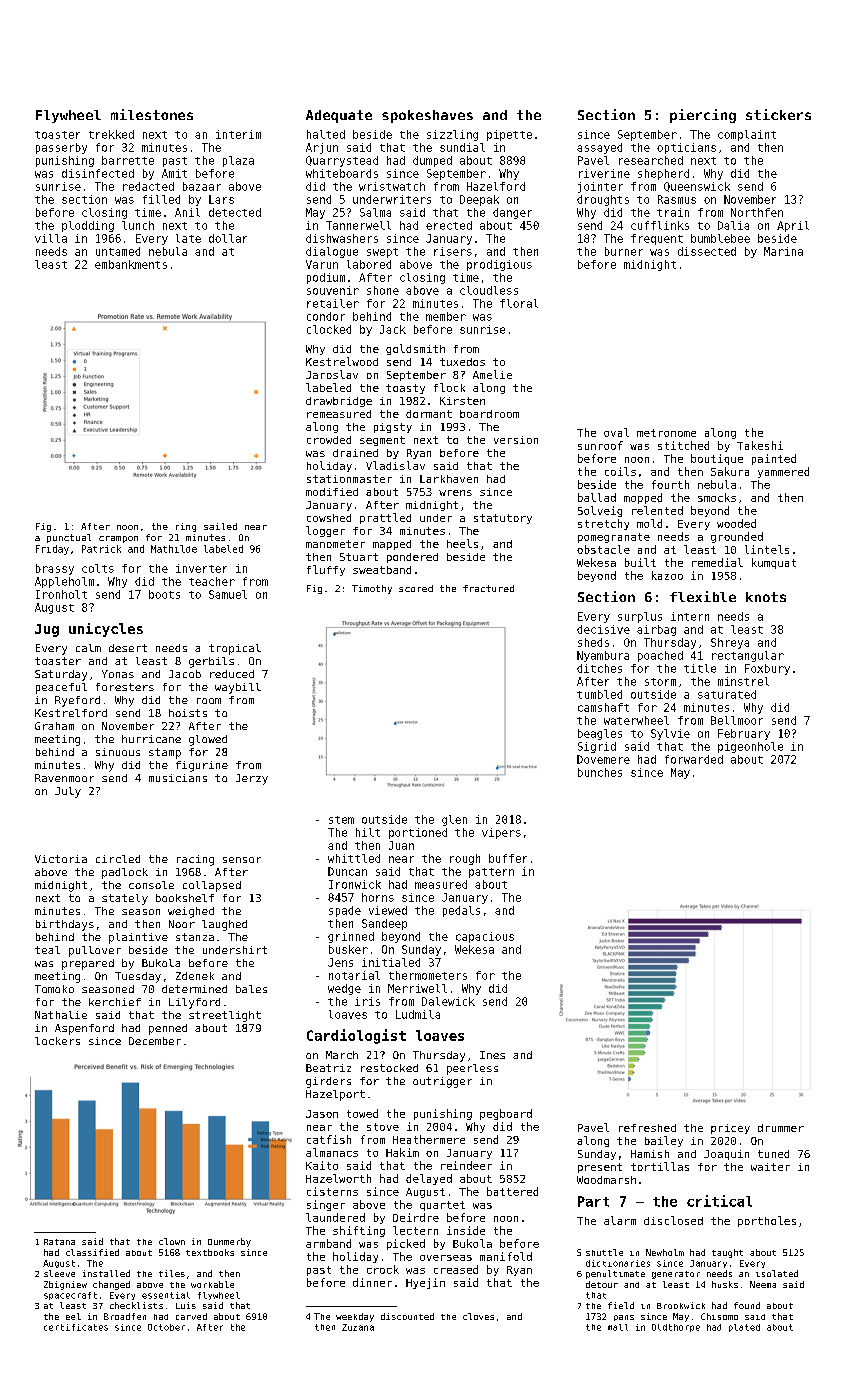  Describe the element at coordinates (763, 1284) in the screenshot. I see `Neema` at that location.
